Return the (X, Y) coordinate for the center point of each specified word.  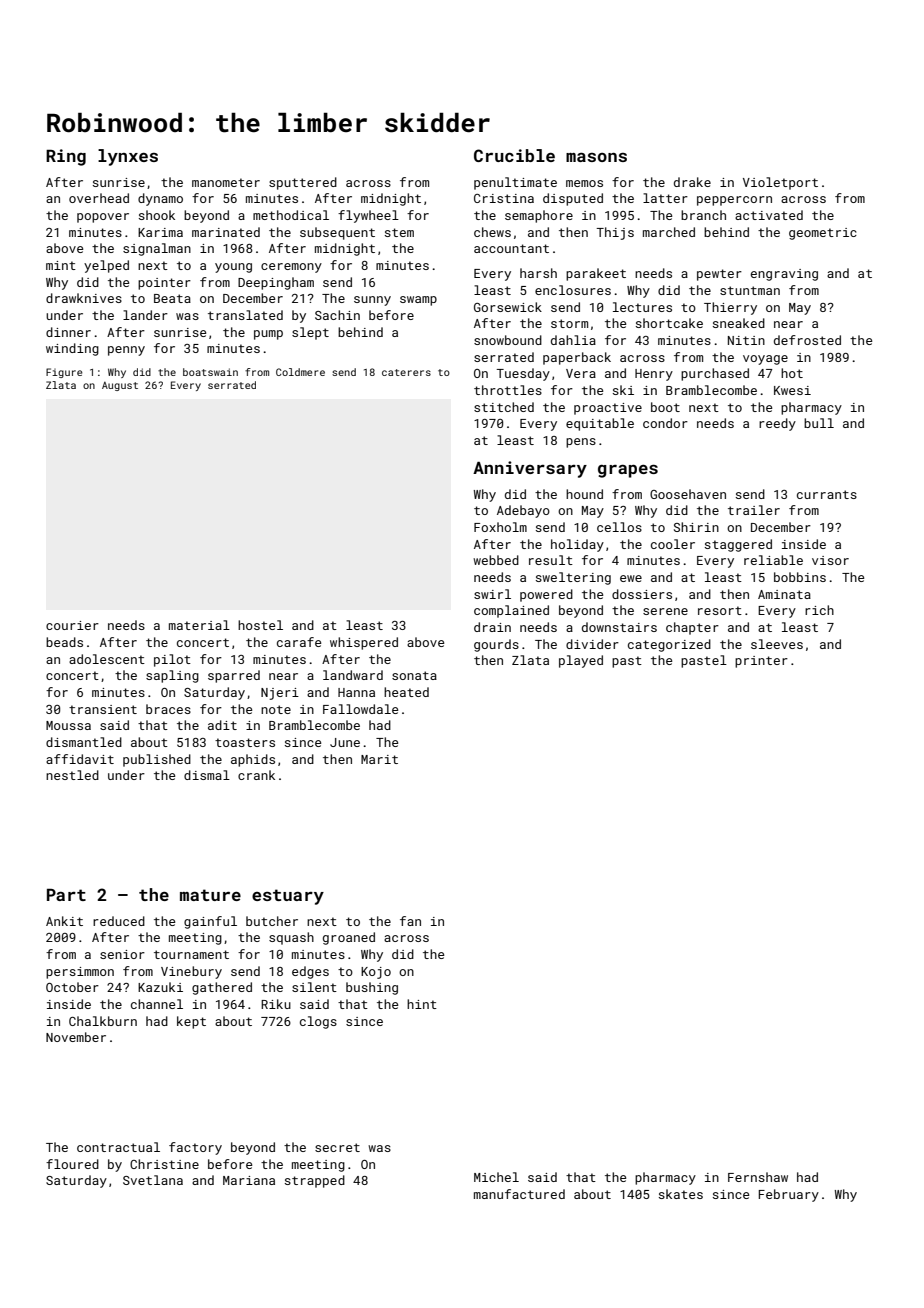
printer (761, 662)
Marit (379, 759)
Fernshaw (758, 1177)
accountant (511, 248)
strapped (315, 1181)
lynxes (128, 157)
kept (191, 1022)
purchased (715, 374)
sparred (234, 676)
